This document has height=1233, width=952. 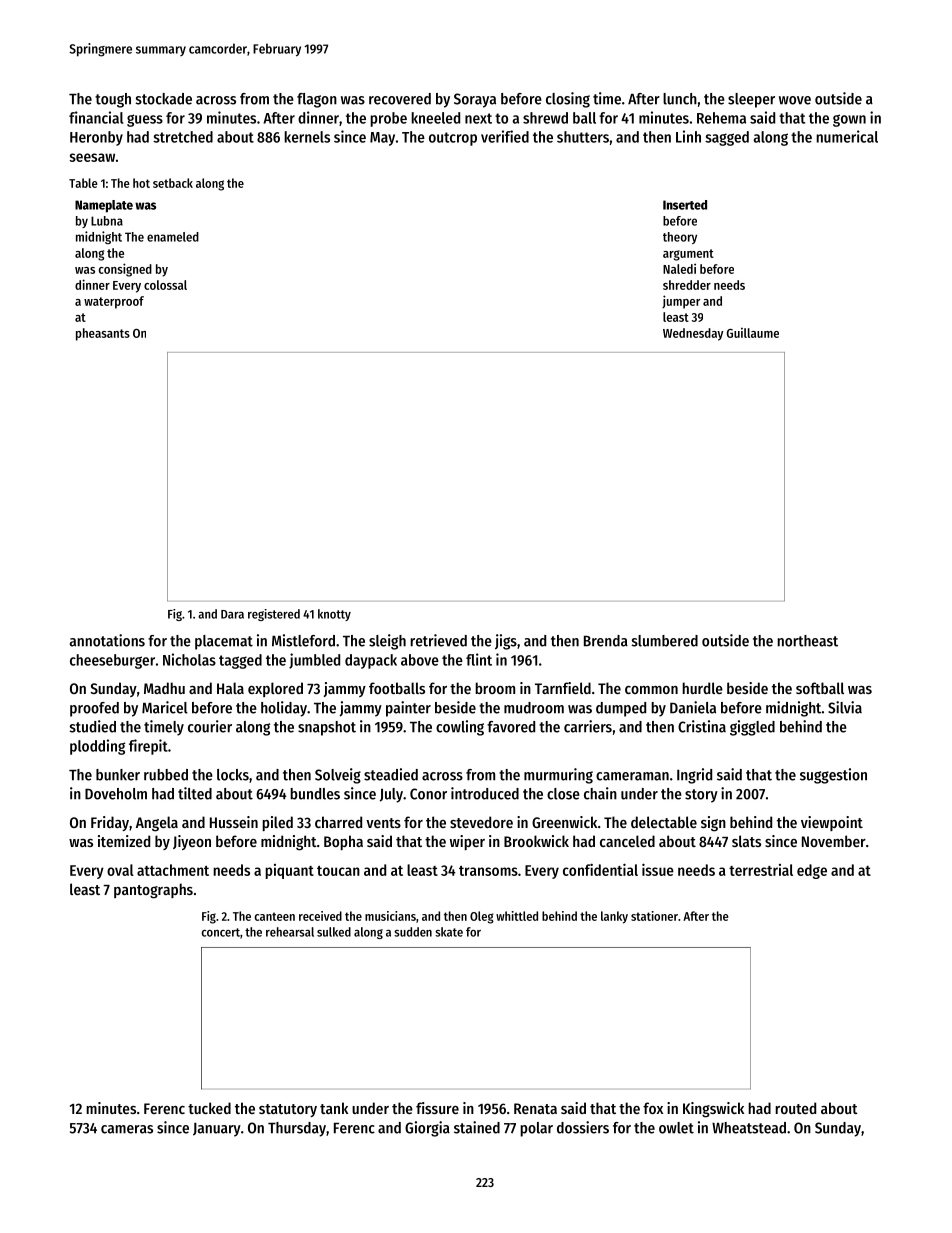 What do you see at coordinates (681, 302) in the document?
I see `jumper` at bounding box center [681, 302].
